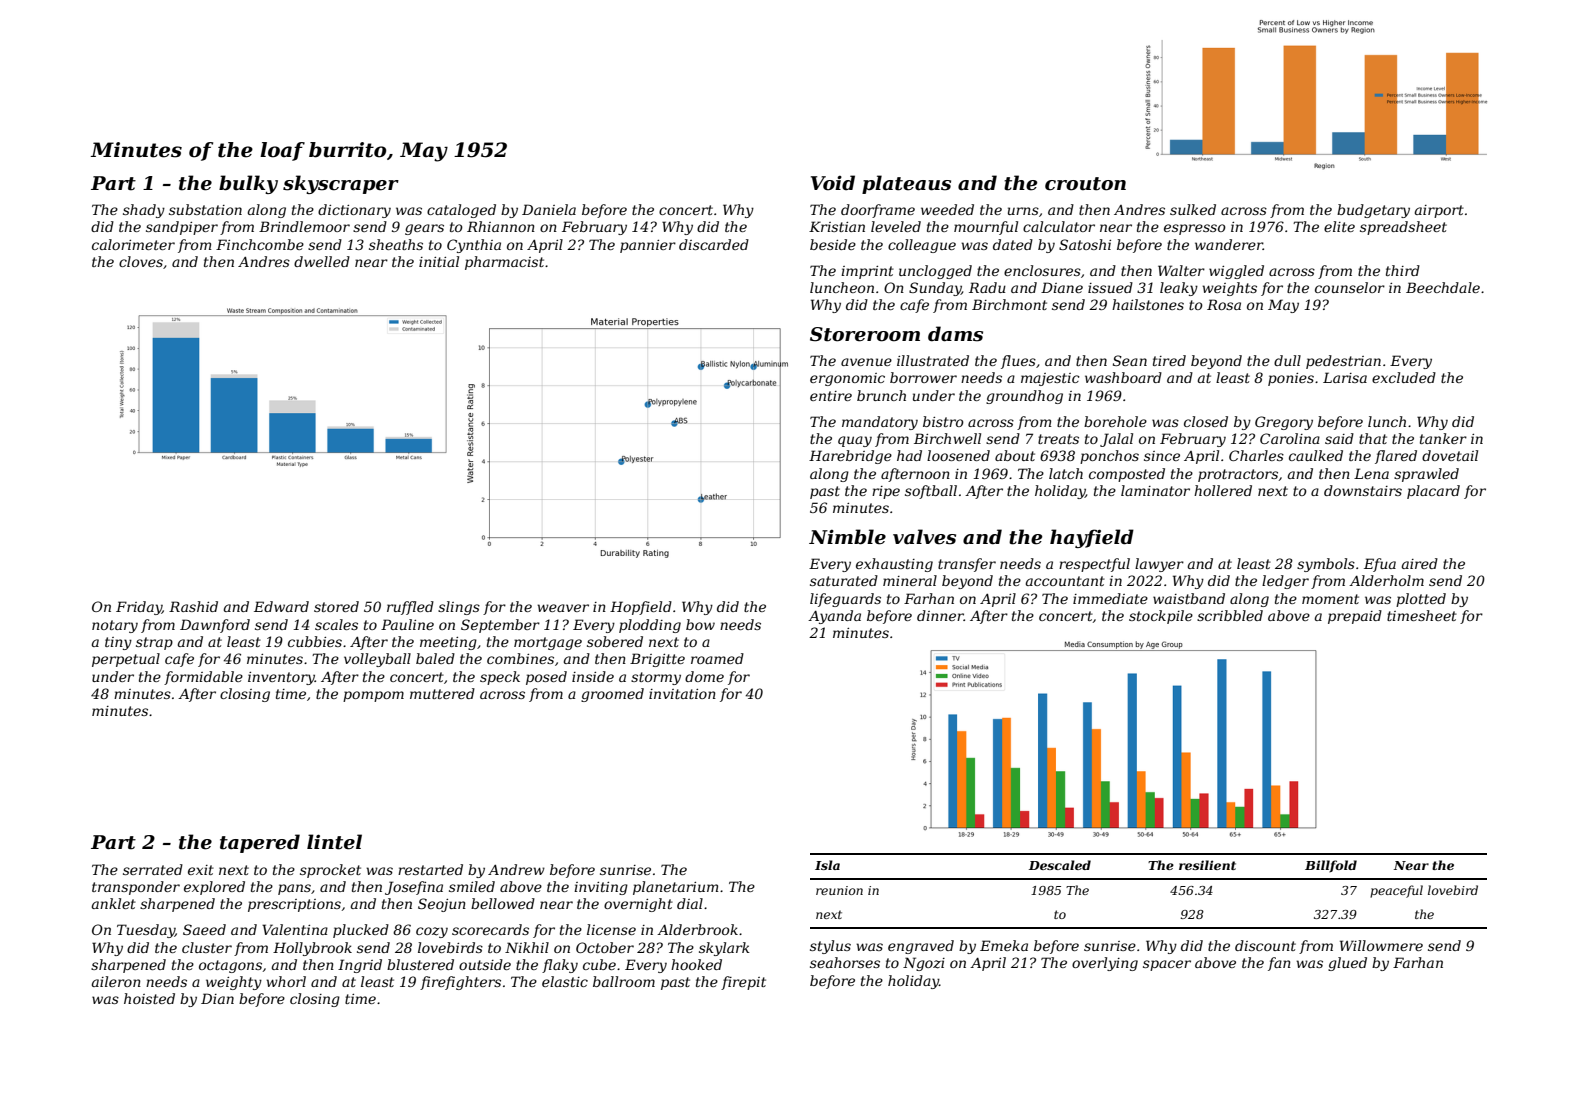 The width and height of the screenshot is (1578, 1116). Describe the element at coordinates (149, 998) in the screenshot. I see `hoisted` at that location.
